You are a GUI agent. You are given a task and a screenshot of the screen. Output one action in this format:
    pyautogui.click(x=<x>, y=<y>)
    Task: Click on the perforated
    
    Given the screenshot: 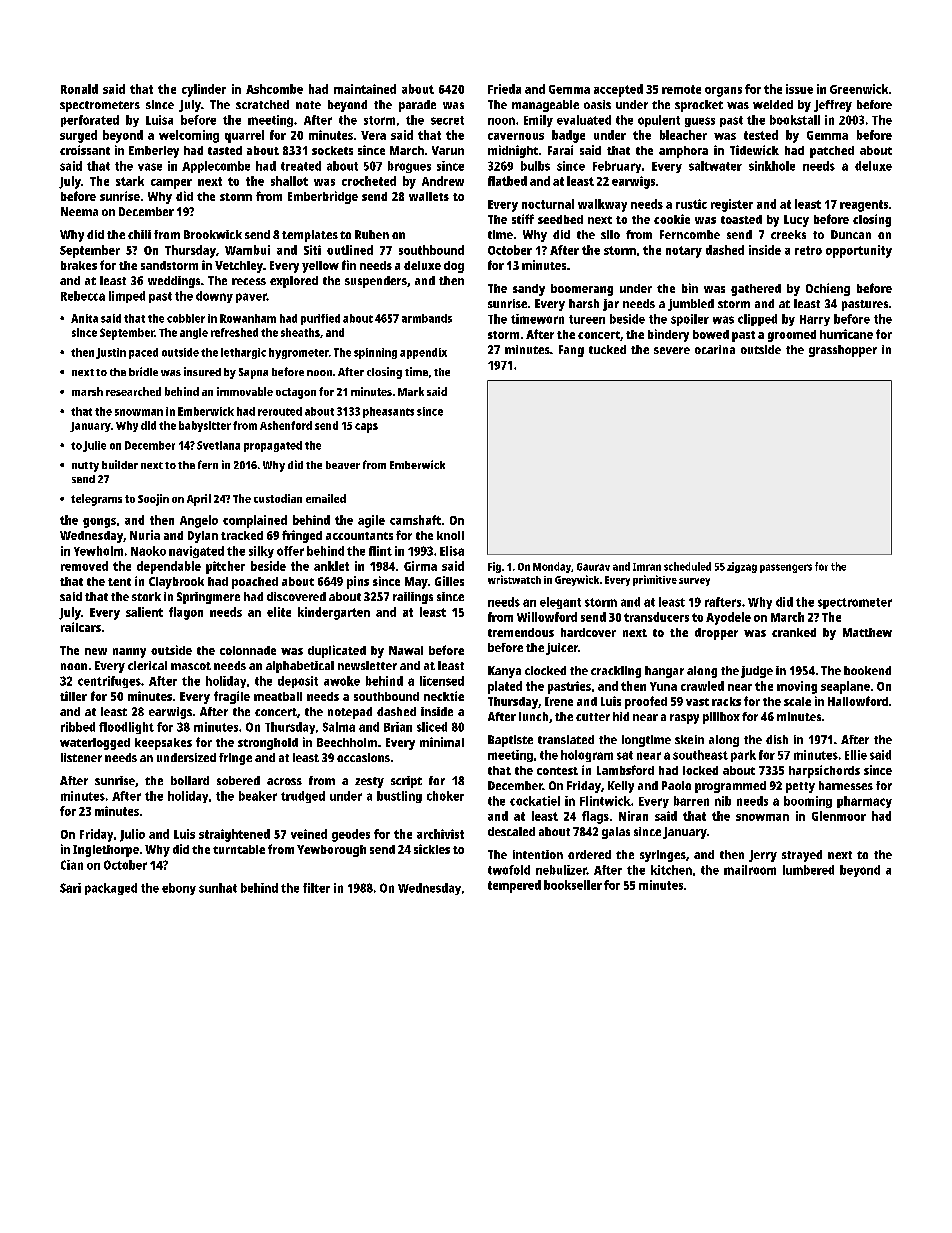 What is the action you would take?
    pyautogui.click(x=90, y=121)
